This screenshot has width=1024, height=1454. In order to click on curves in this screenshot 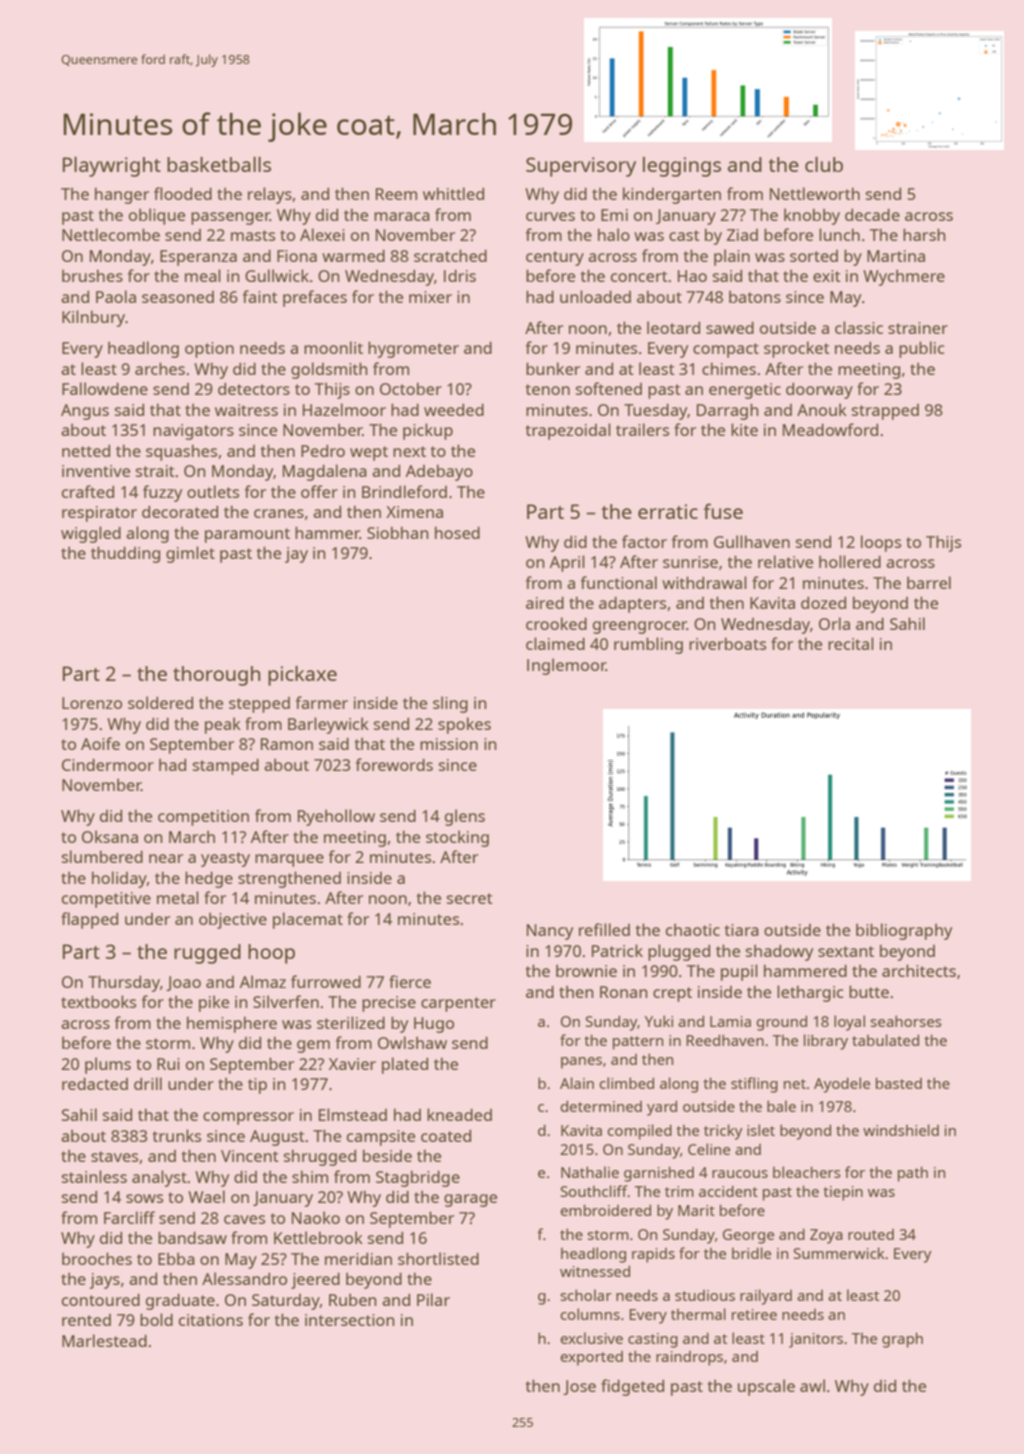, I will do `click(550, 216)`.
